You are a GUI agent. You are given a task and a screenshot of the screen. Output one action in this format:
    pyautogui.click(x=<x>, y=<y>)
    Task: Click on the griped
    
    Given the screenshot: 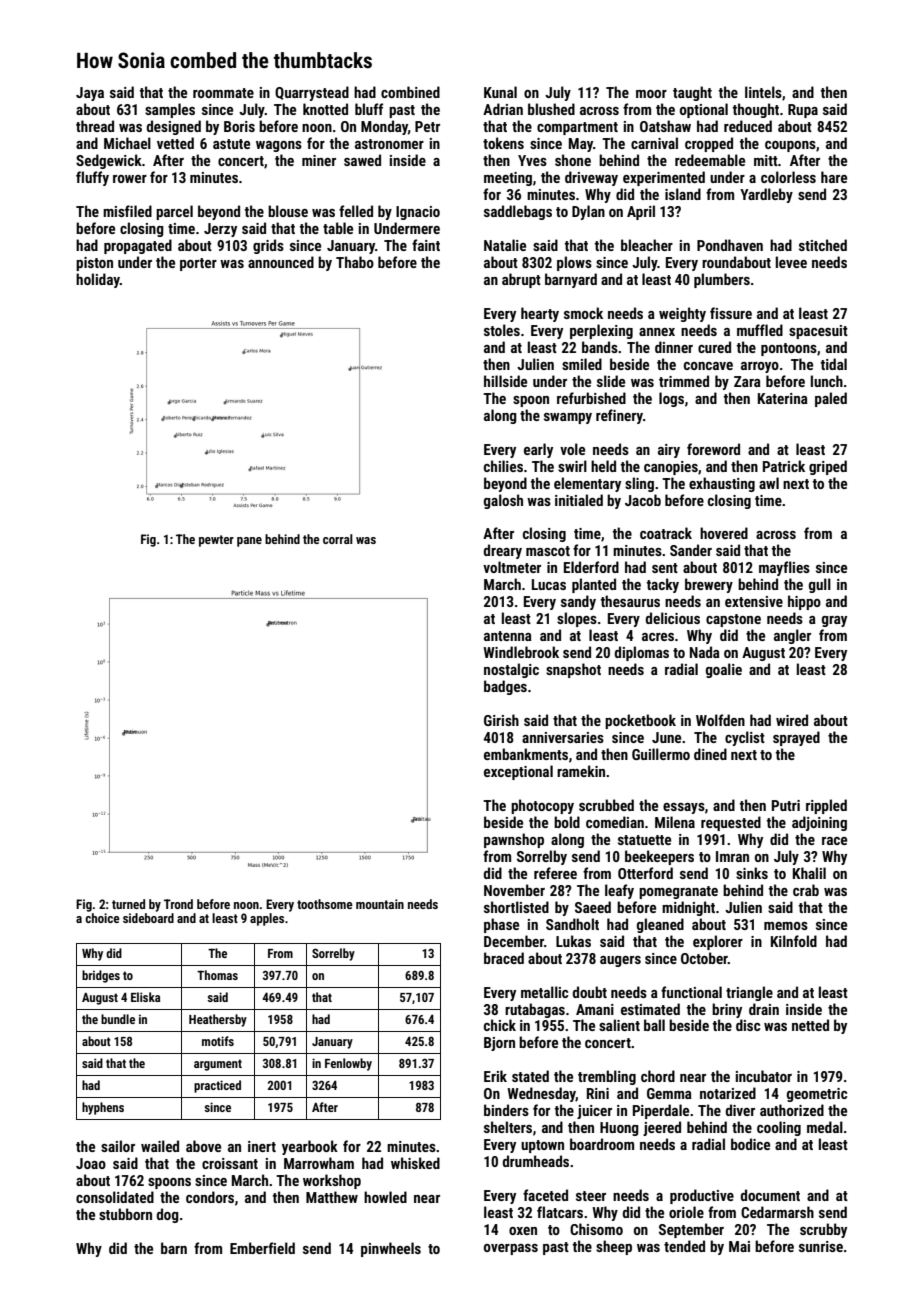 What is the action you would take?
    pyautogui.click(x=828, y=467)
